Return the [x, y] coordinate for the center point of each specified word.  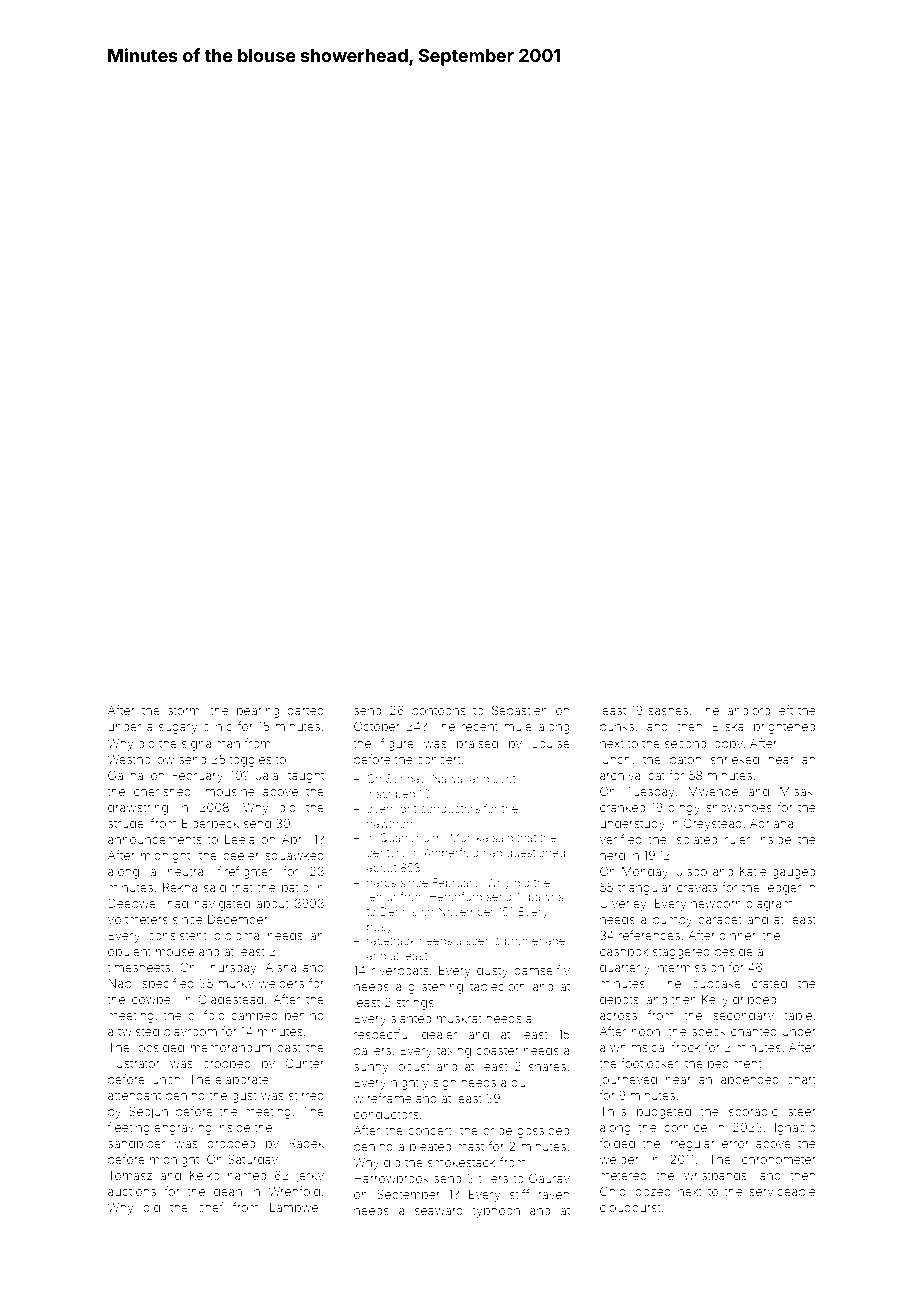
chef [210, 1207]
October [377, 726]
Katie [753, 871]
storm [183, 711]
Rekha [180, 887]
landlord [747, 710]
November [466, 911]
